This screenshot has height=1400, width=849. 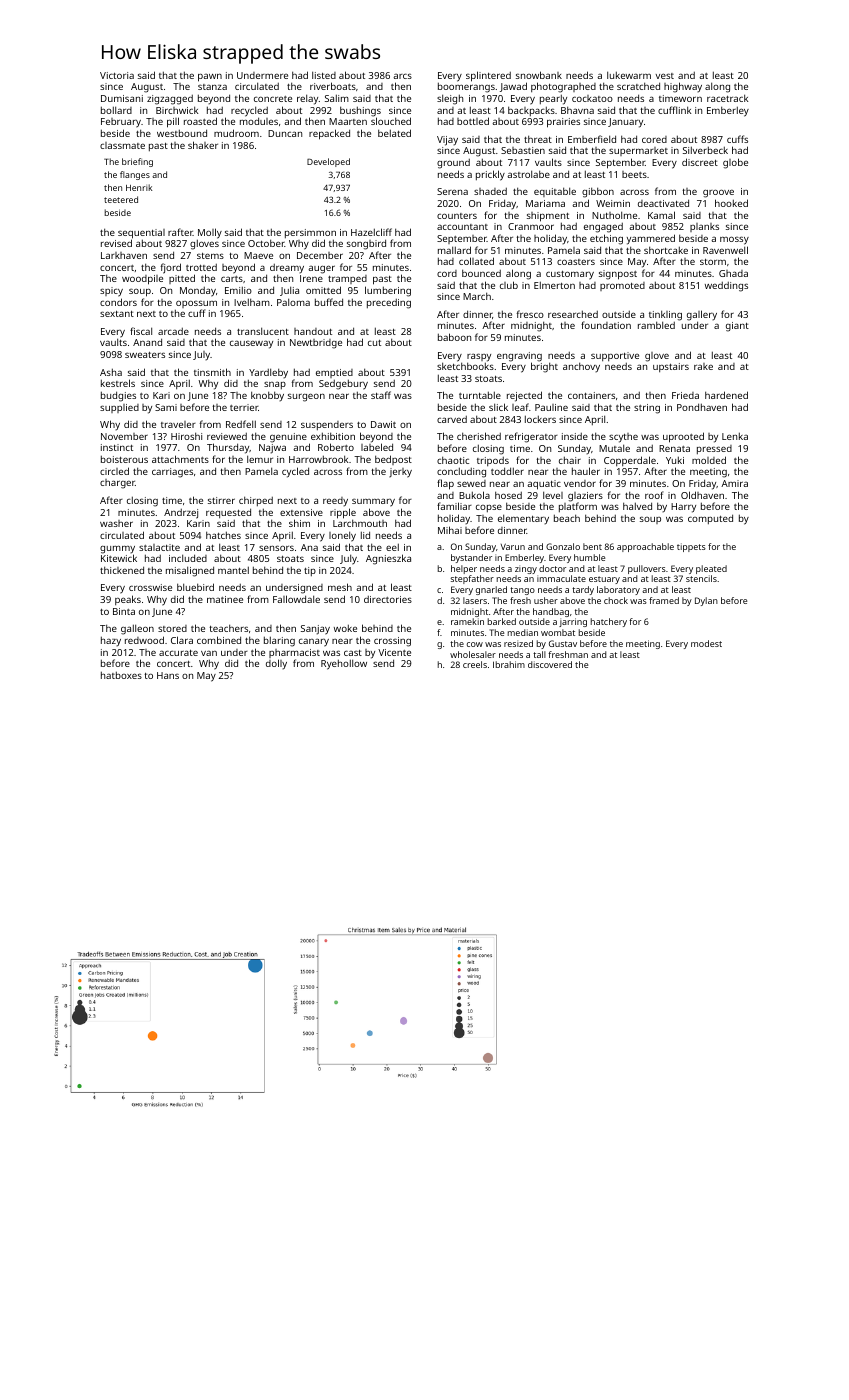 I want to click on Ghada, so click(x=733, y=273).
